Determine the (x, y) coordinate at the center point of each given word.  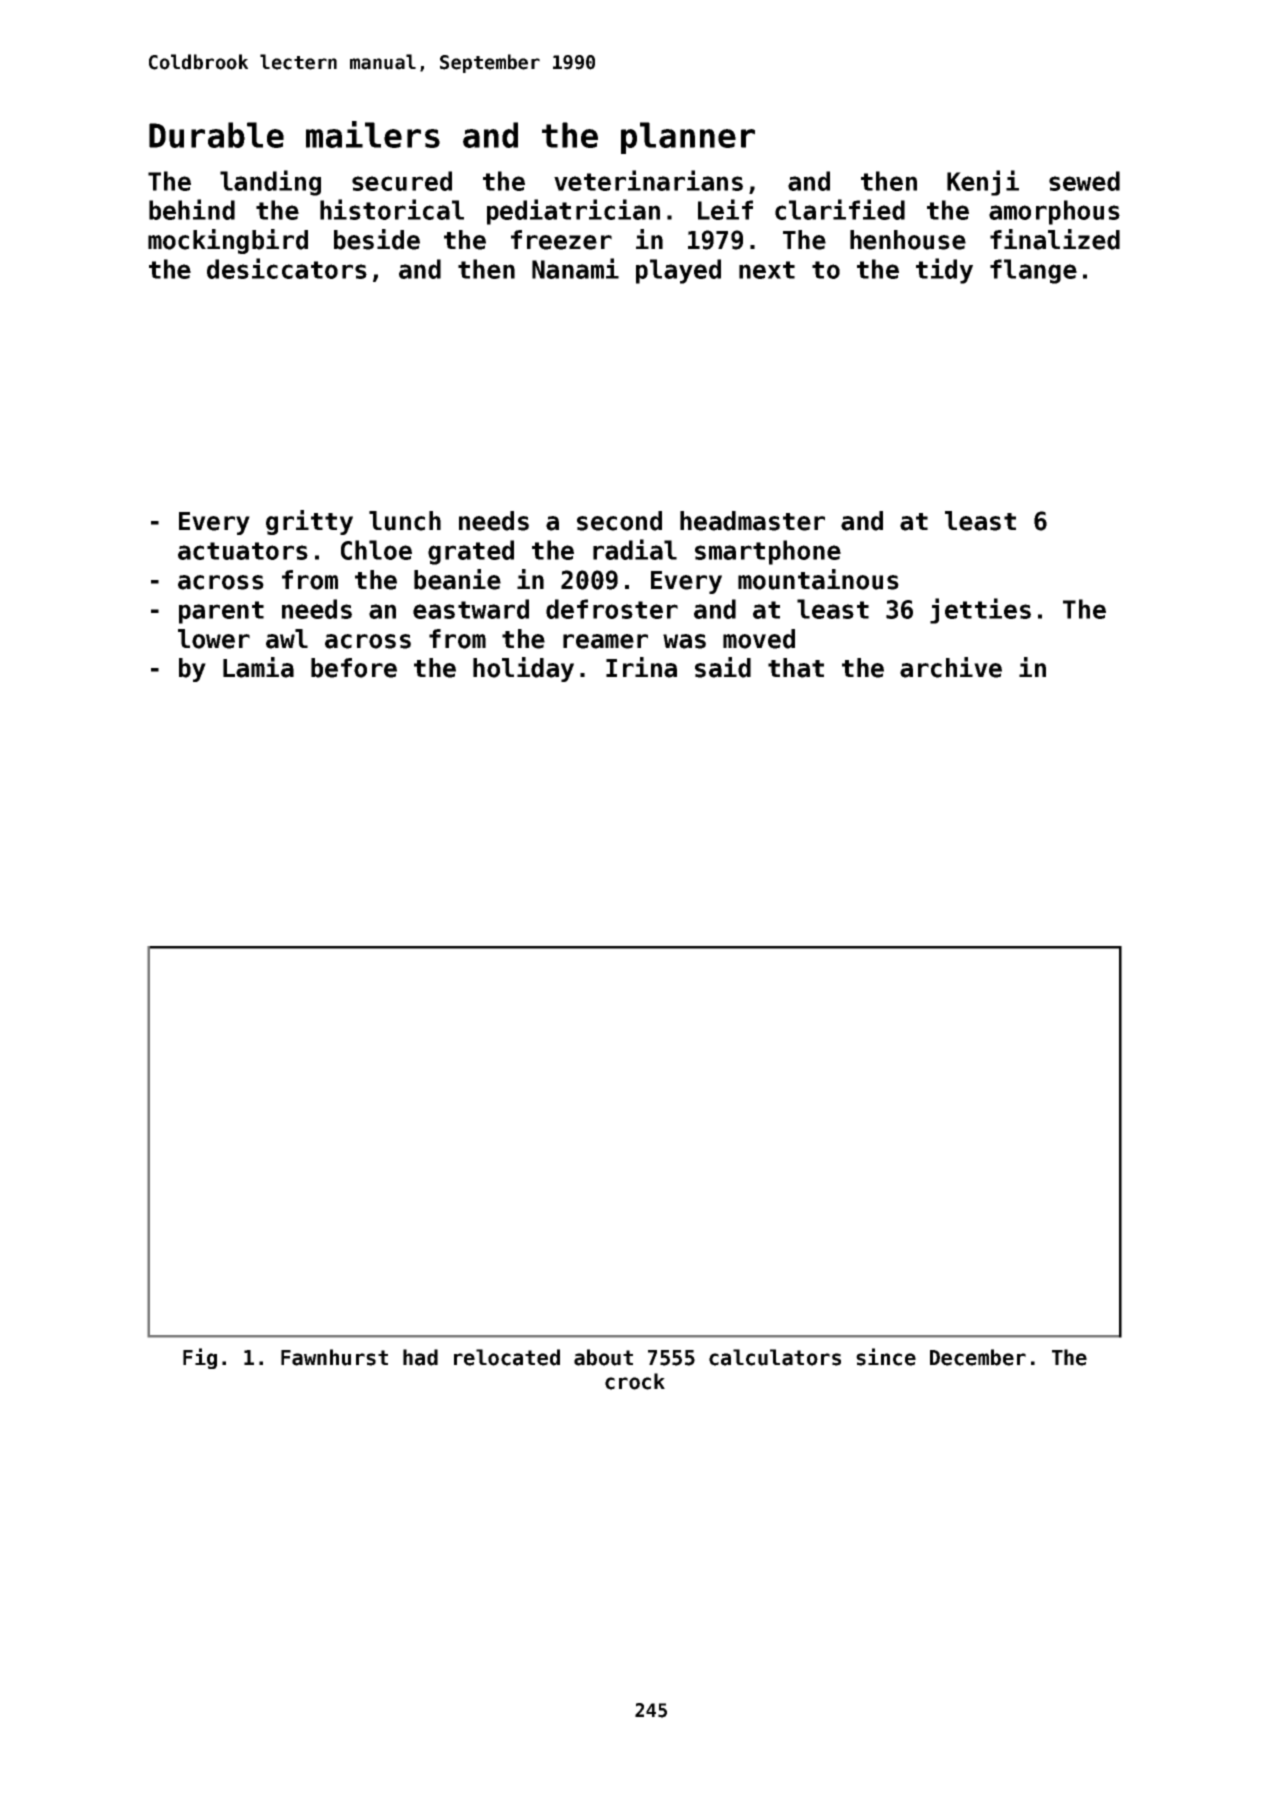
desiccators (287, 268)
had (420, 1357)
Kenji (983, 183)
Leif (725, 209)
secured (402, 181)
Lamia (258, 667)
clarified (840, 209)
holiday (523, 669)
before (354, 668)
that (796, 668)
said (723, 667)
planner (688, 138)
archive (951, 667)
